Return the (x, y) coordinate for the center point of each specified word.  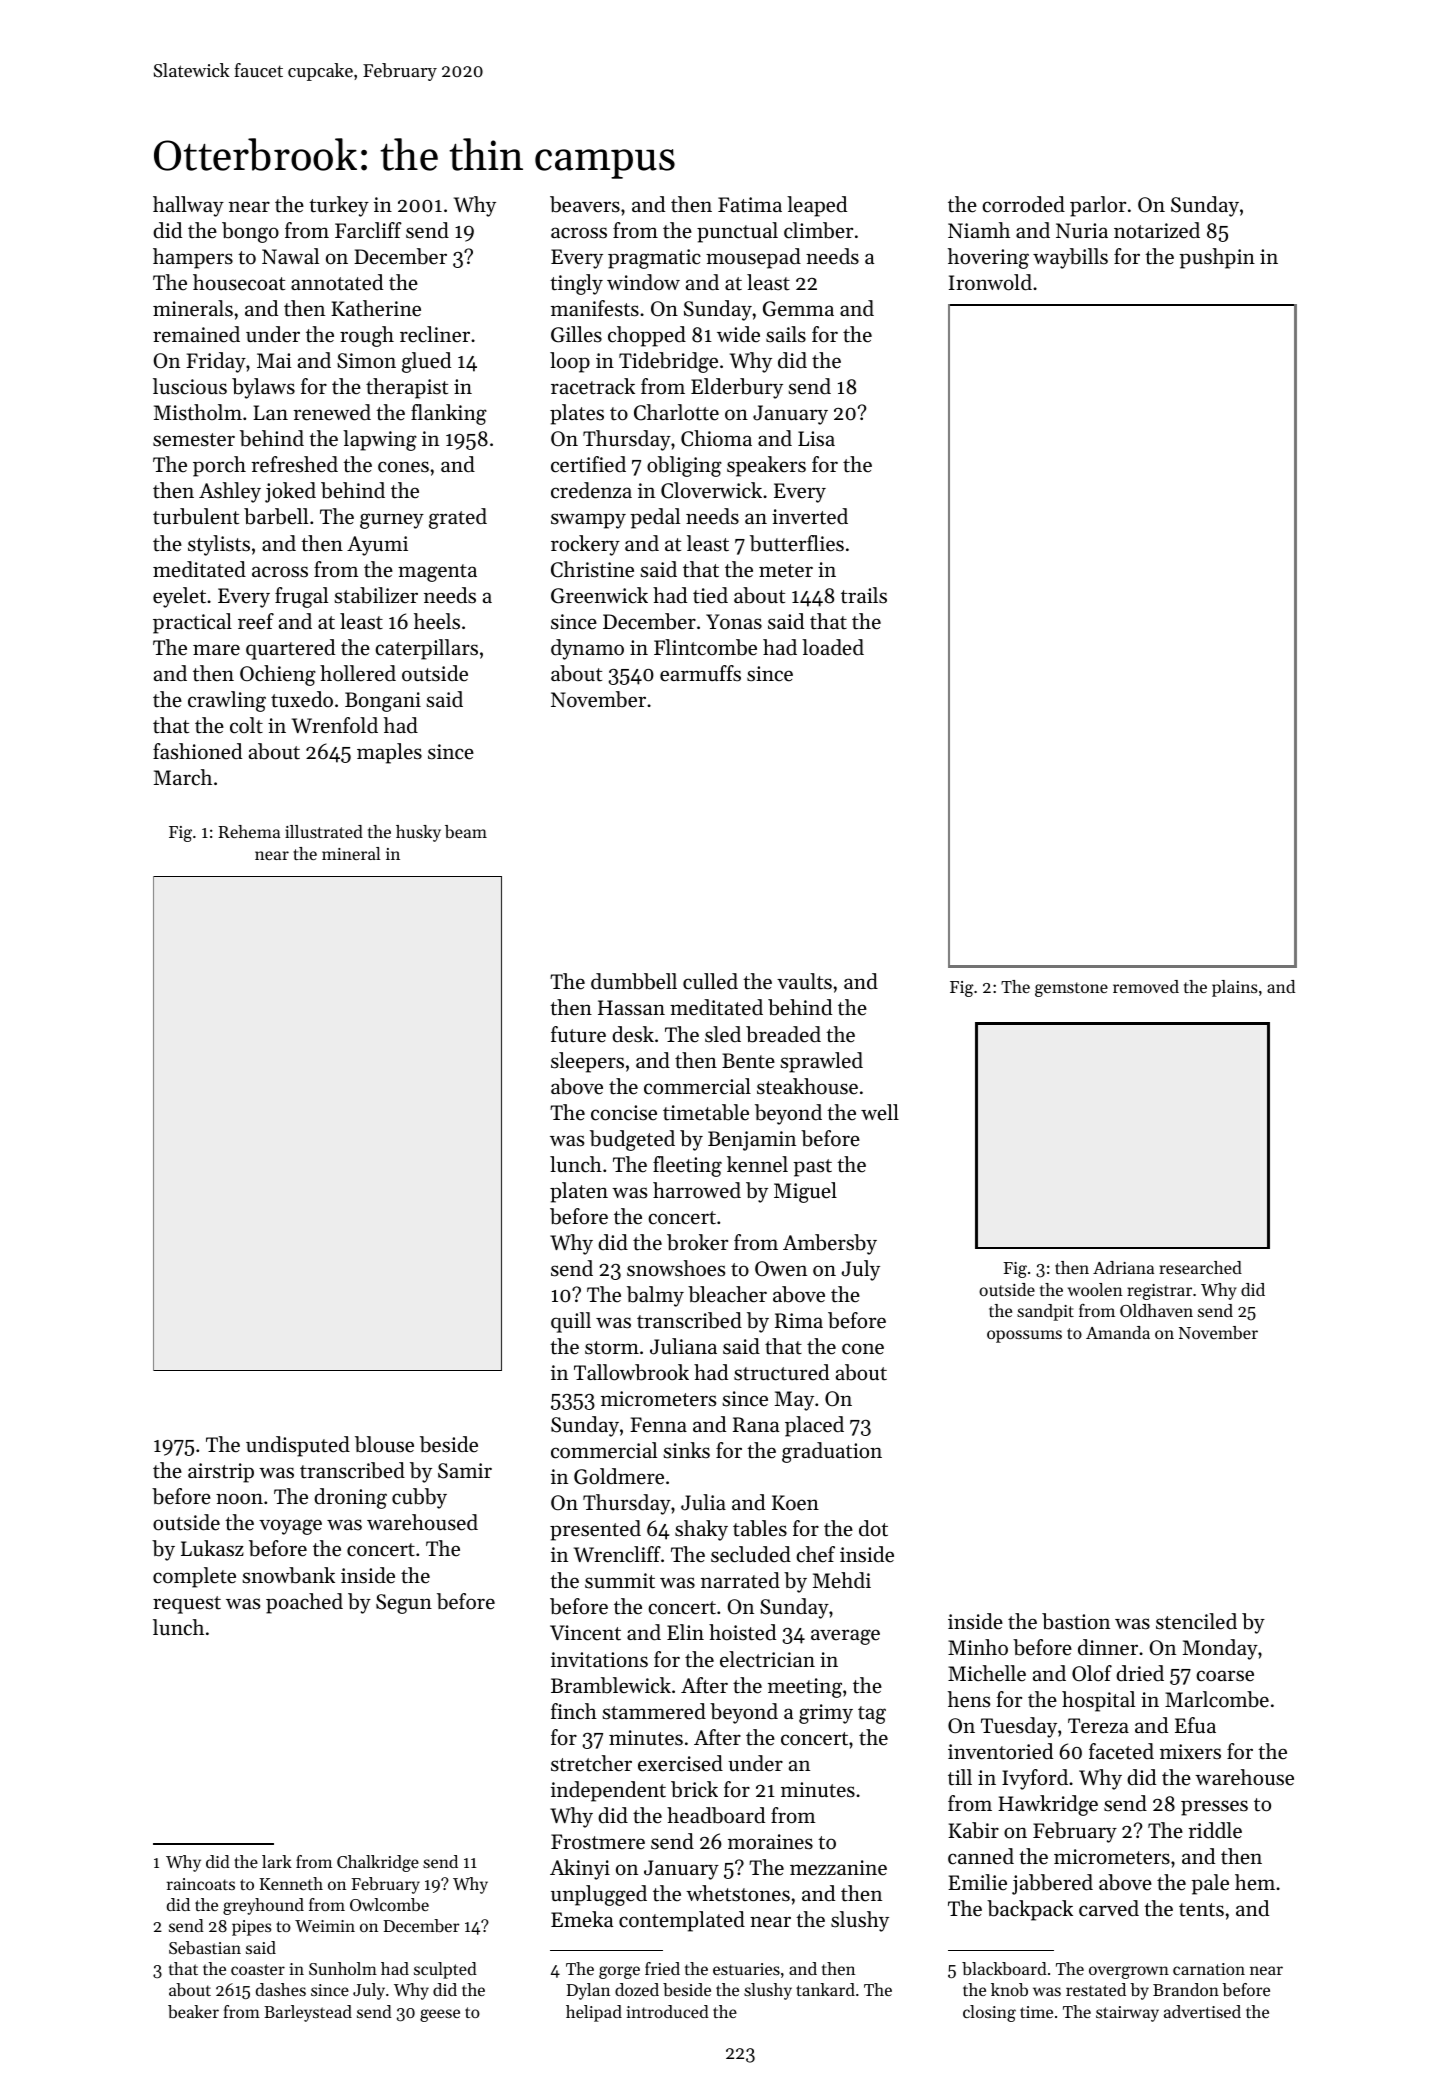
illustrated (324, 831)
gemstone (1071, 989)
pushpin (1217, 258)
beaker (193, 2011)
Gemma (798, 309)
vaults (804, 981)
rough (367, 336)
